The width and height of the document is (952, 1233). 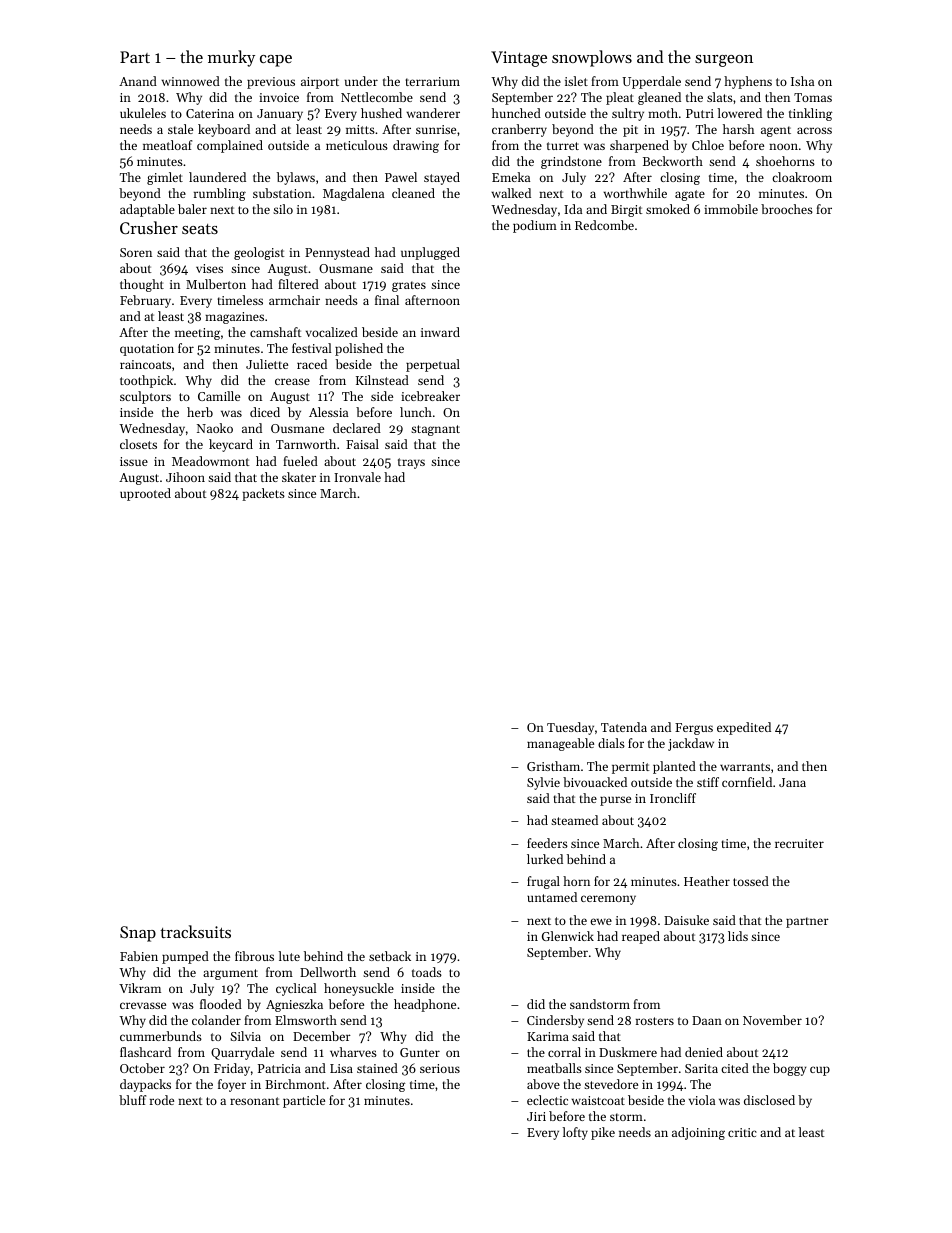 What do you see at coordinates (744, 728) in the document?
I see `expedited` at bounding box center [744, 728].
